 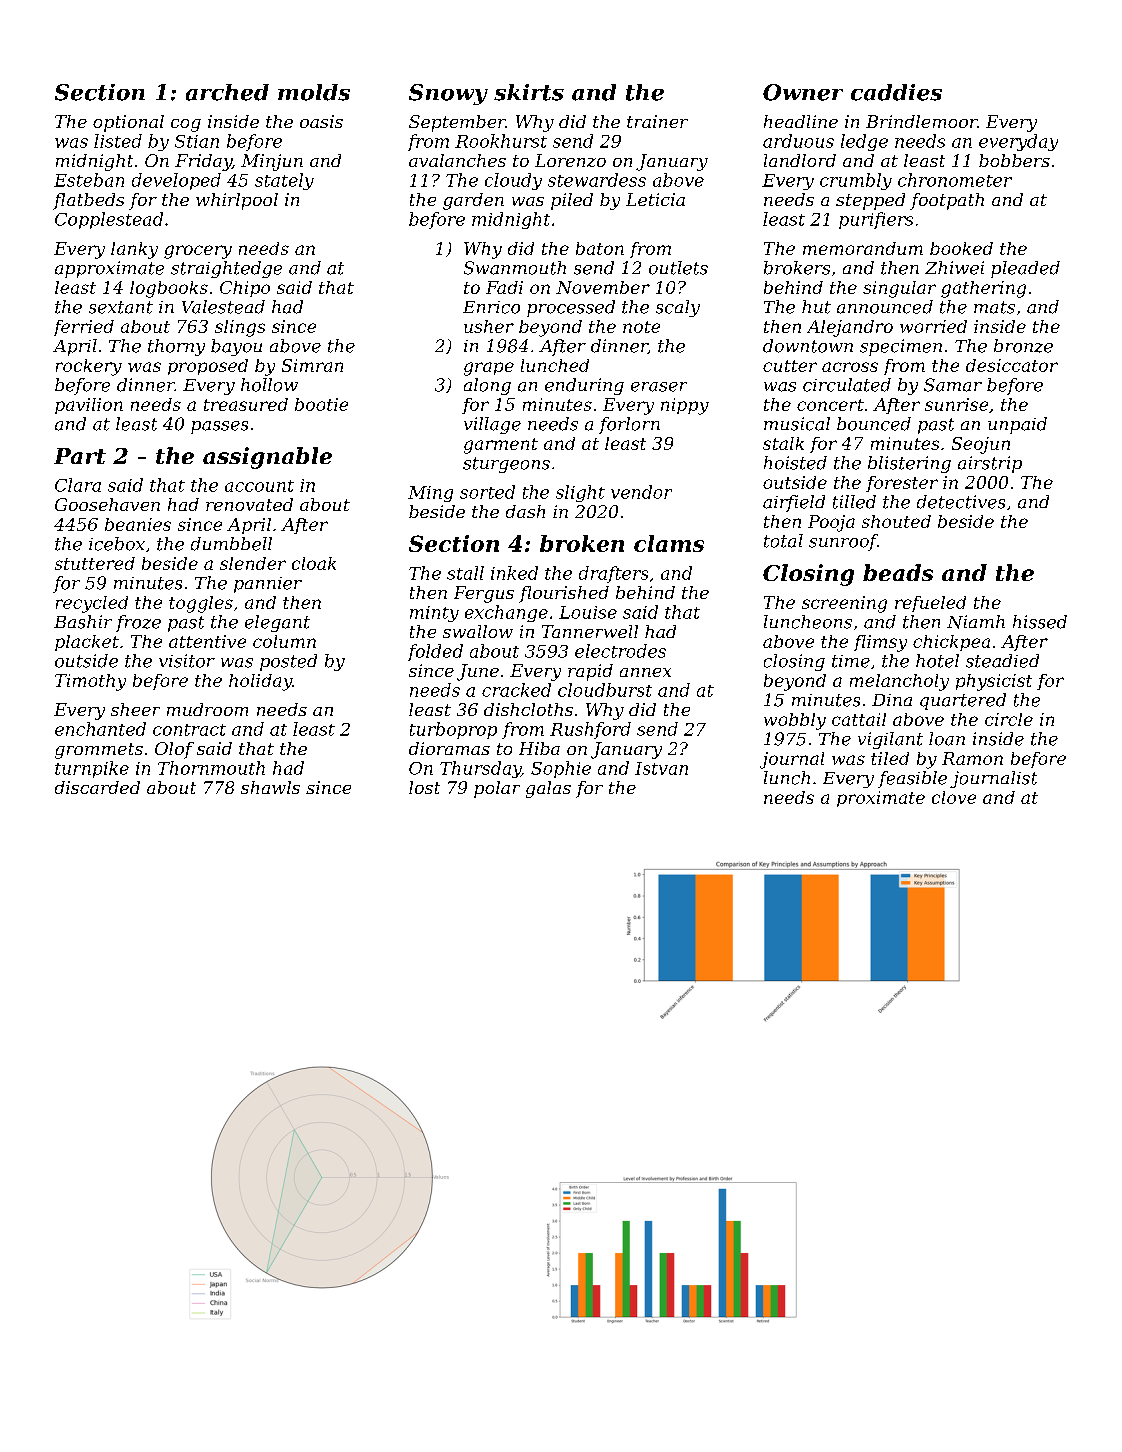 I want to click on grommets, so click(x=99, y=751).
